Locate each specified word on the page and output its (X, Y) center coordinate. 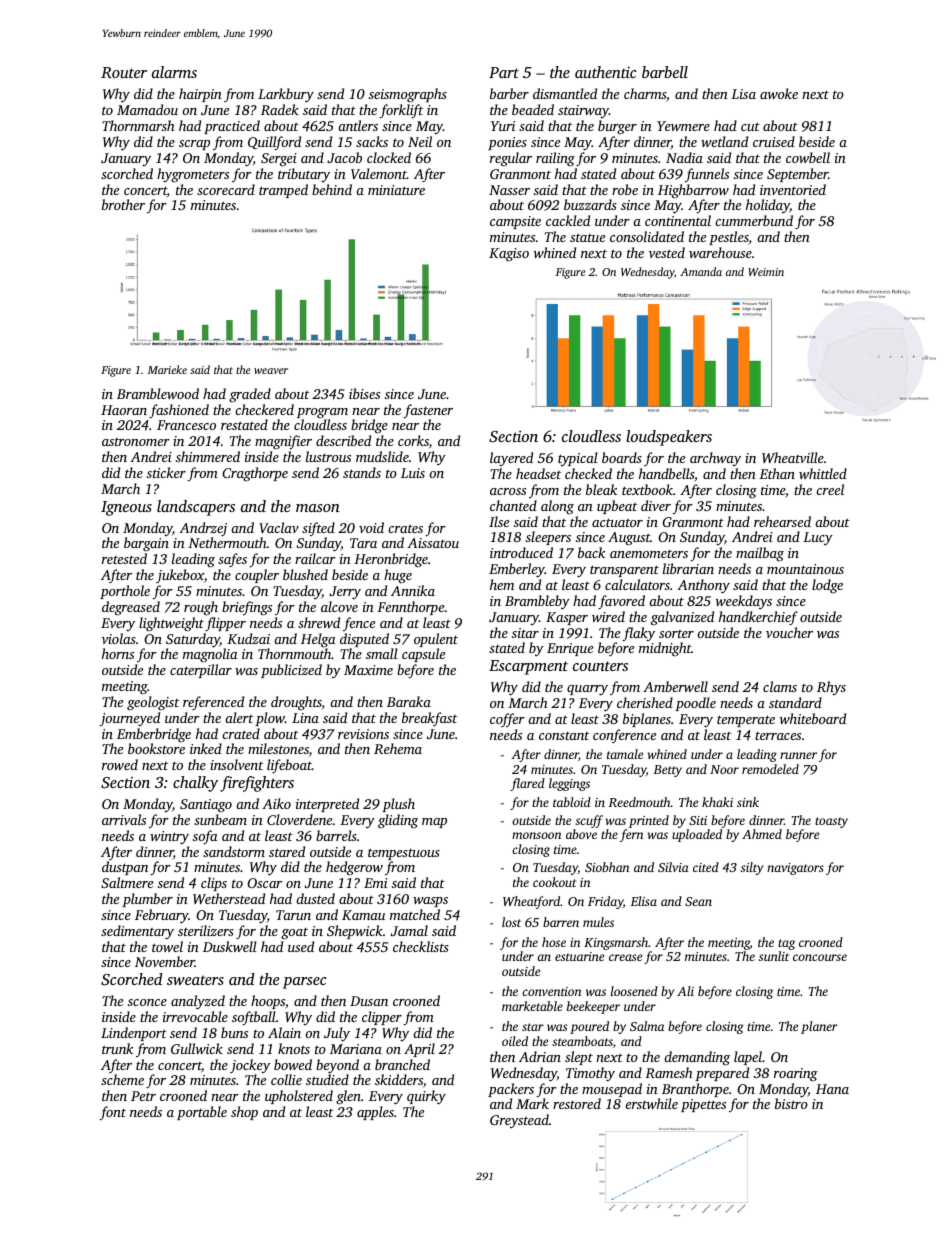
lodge (827, 586)
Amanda (701, 271)
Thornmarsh (138, 125)
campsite (515, 222)
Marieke (167, 369)
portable (202, 1113)
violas (119, 638)
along (557, 507)
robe (625, 189)
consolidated (647, 236)
